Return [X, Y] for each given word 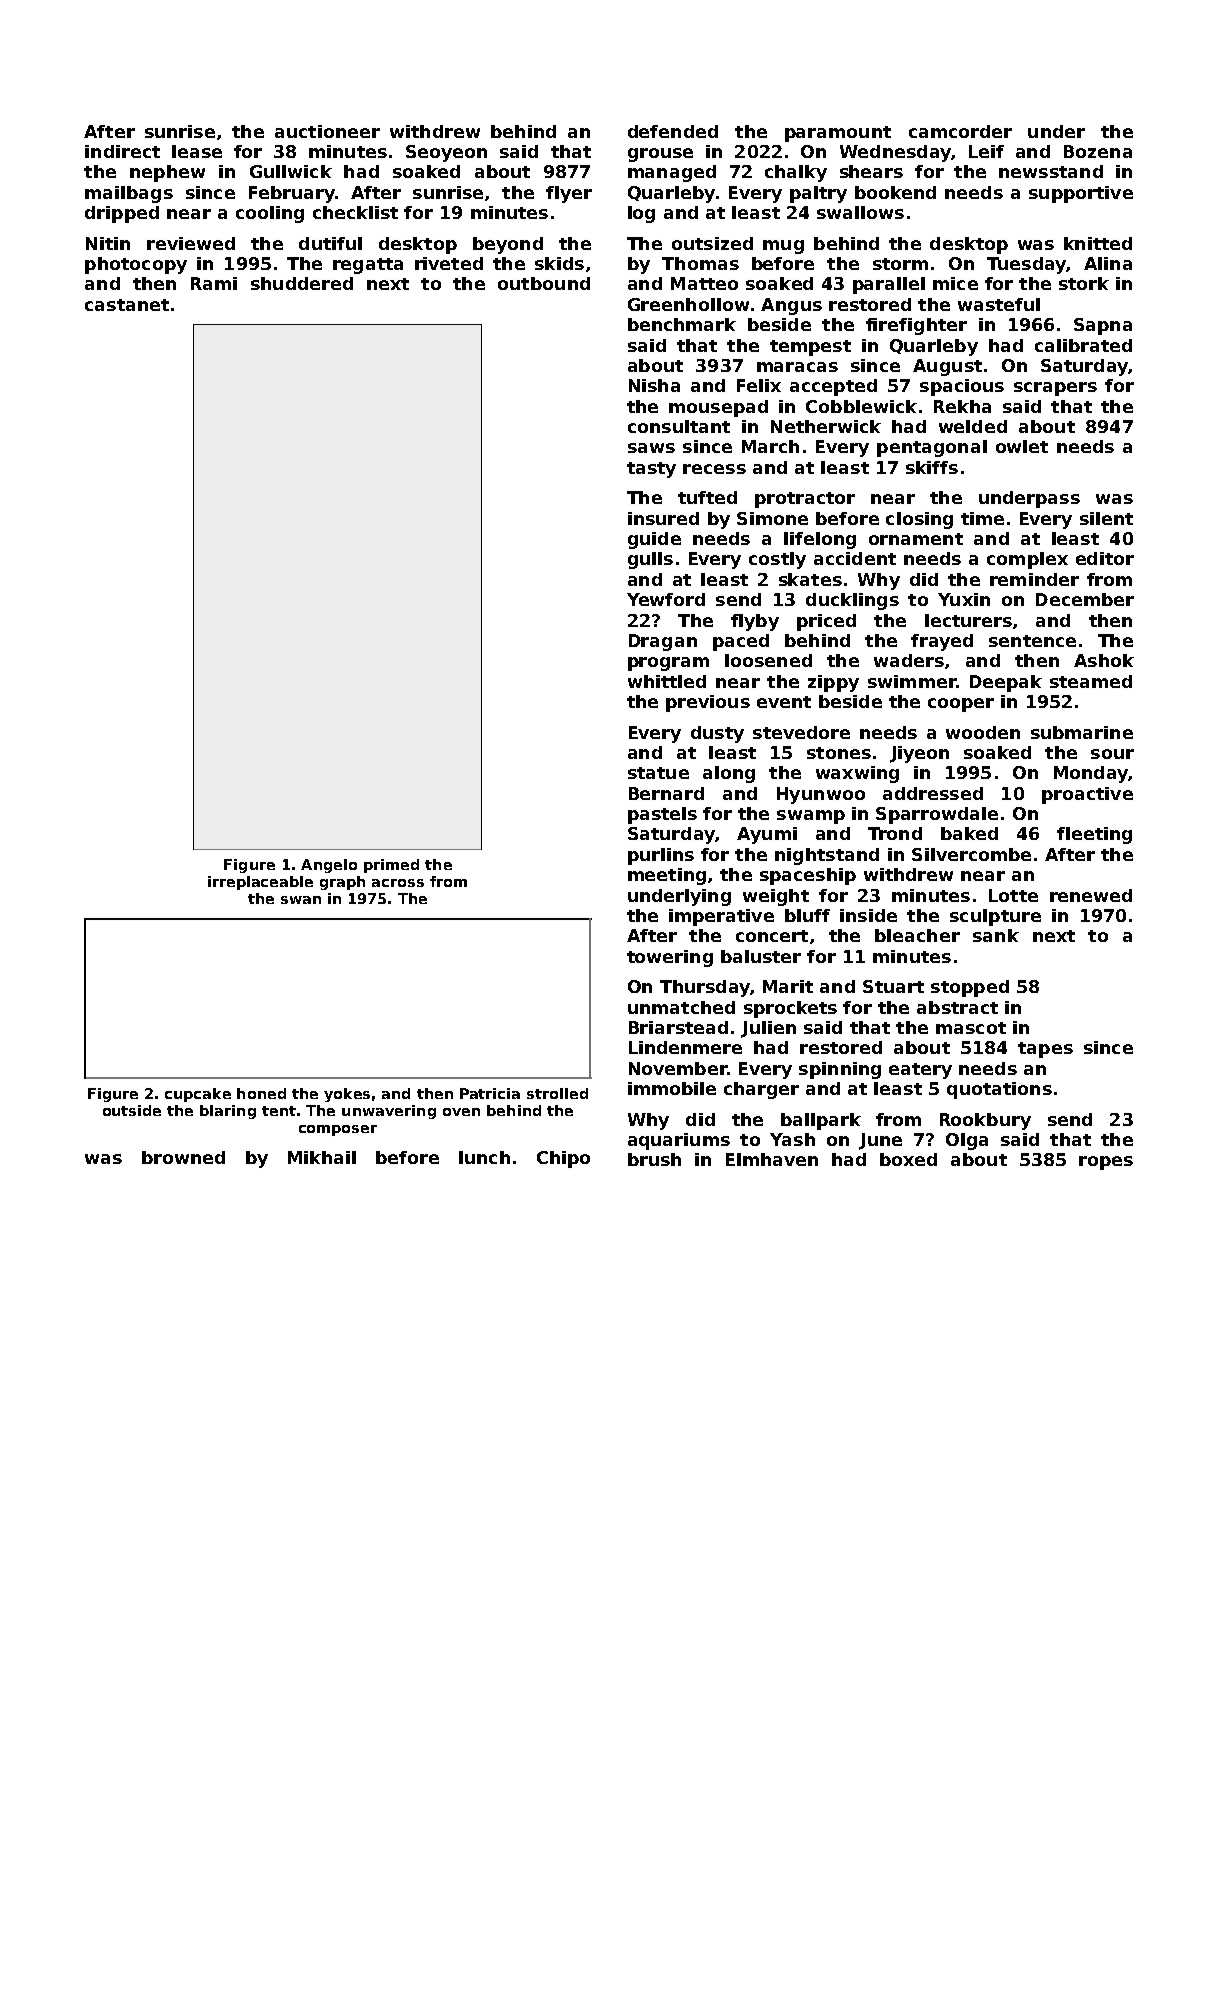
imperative [721, 917]
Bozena [1098, 151]
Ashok [1104, 660]
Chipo [563, 1159]
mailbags [129, 194]
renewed [1091, 895]
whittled [667, 681]
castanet [127, 305]
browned [183, 1157]
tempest [810, 348]
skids [559, 263]
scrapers [1055, 389]
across [398, 883]
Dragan [663, 642]
